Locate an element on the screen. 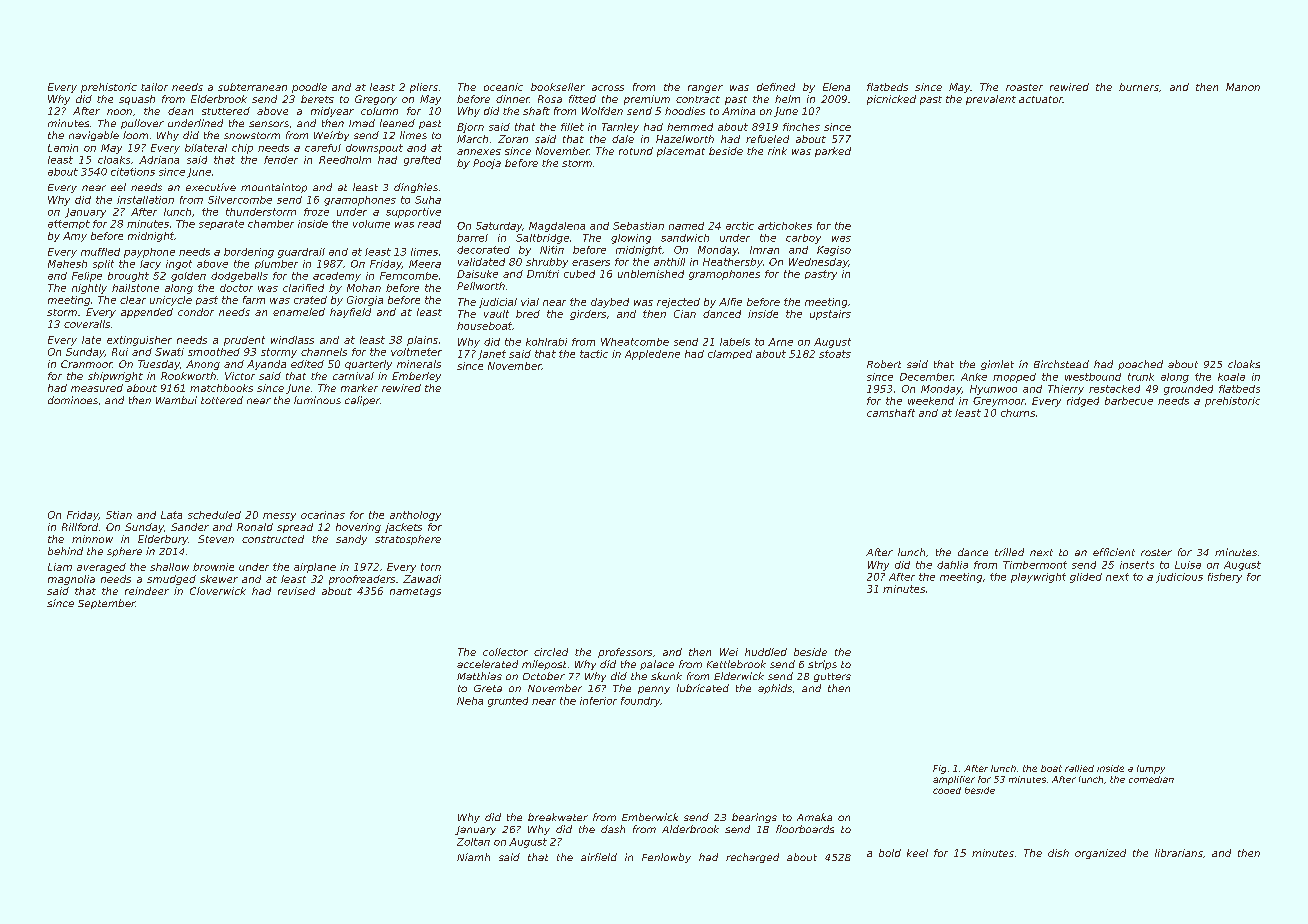 The height and width of the screenshot is (924, 1308). Neha is located at coordinates (470, 701).
